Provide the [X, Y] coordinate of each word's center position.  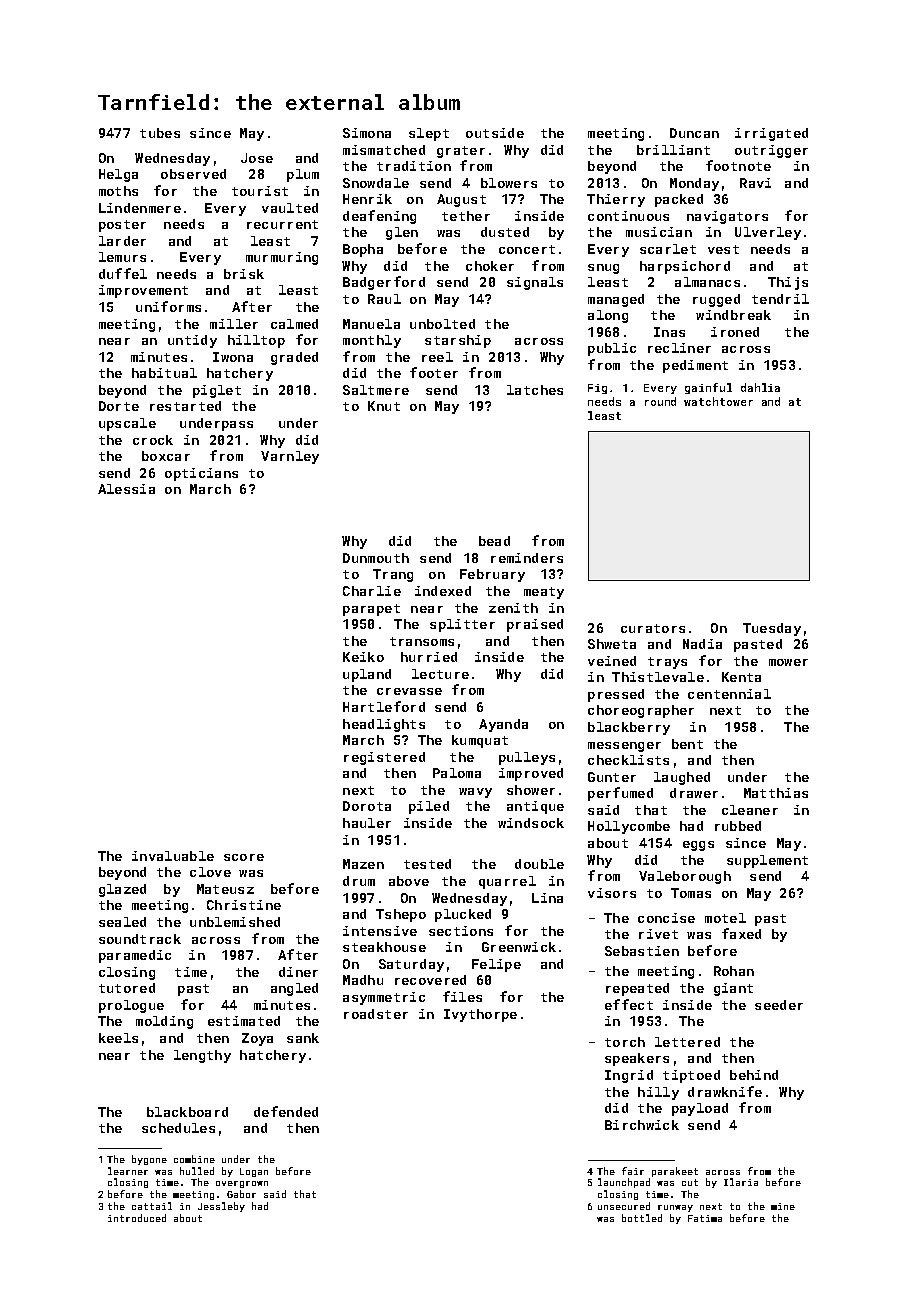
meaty [544, 593]
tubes [160, 133]
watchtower [718, 401]
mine [783, 1206]
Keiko [363, 657]
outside [495, 133]
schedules [178, 1128]
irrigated [771, 134]
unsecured [624, 1206]
